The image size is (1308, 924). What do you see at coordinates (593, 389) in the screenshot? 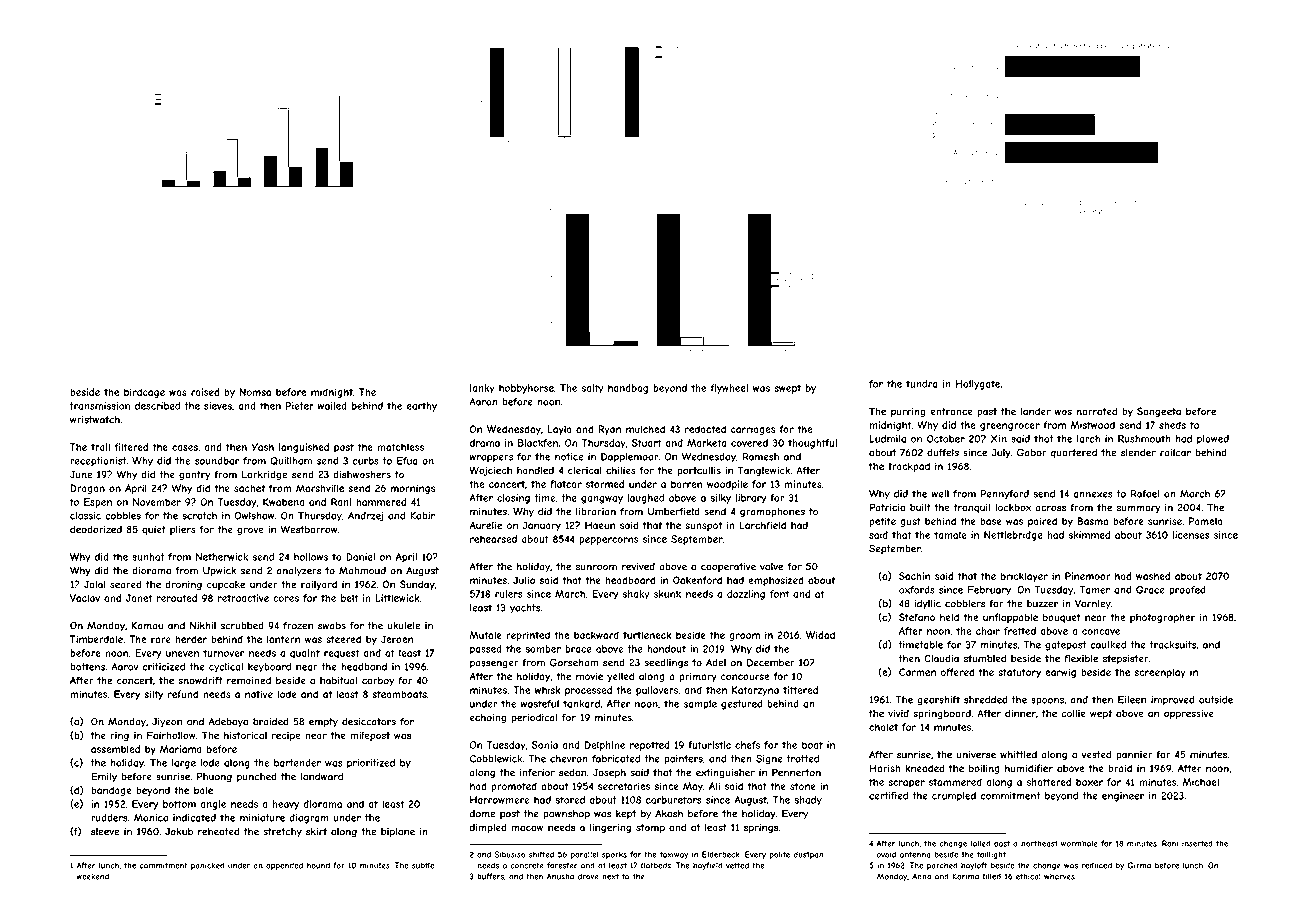
I see `salty` at bounding box center [593, 389].
